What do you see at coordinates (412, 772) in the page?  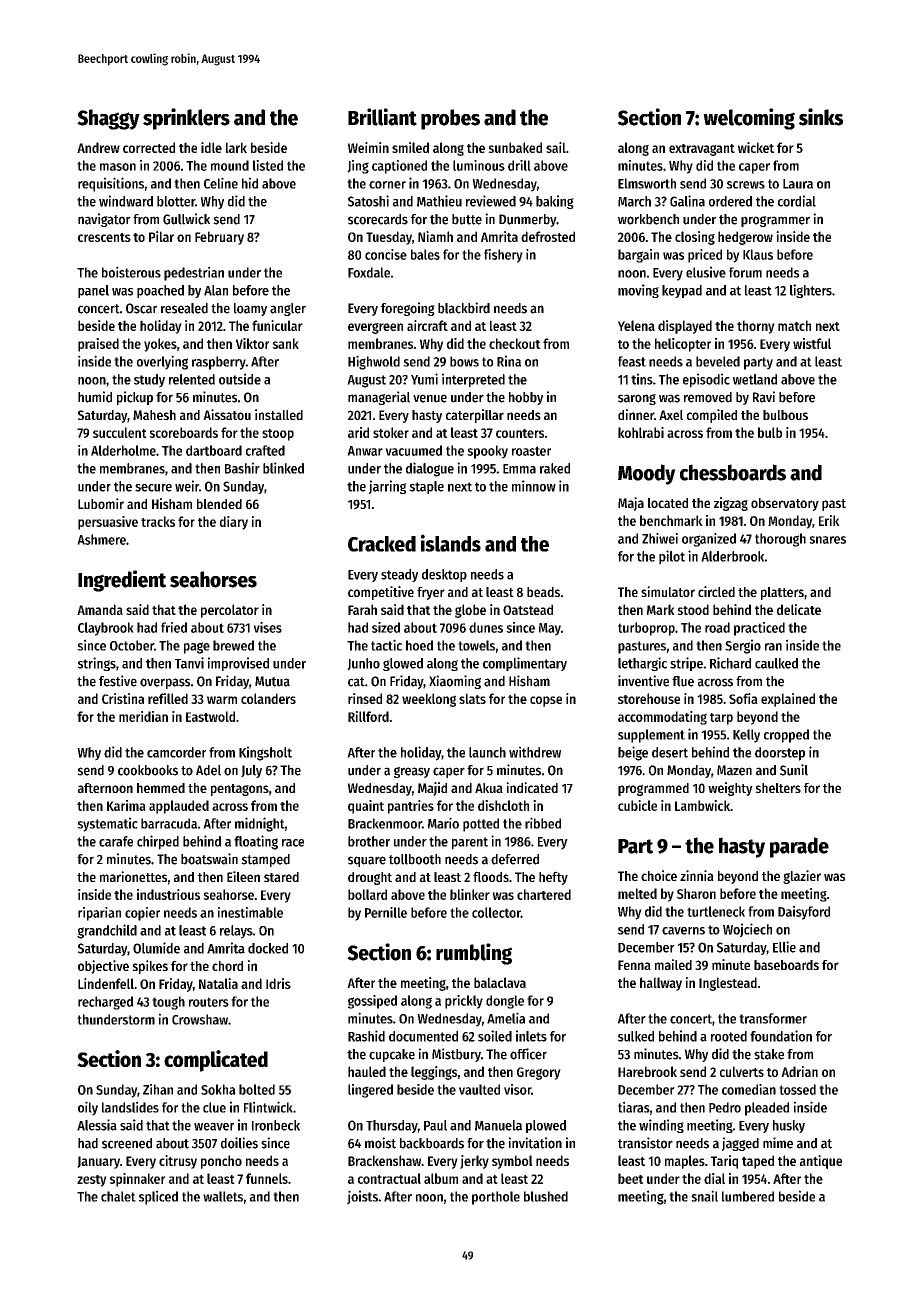 I see `greasy` at bounding box center [412, 772].
